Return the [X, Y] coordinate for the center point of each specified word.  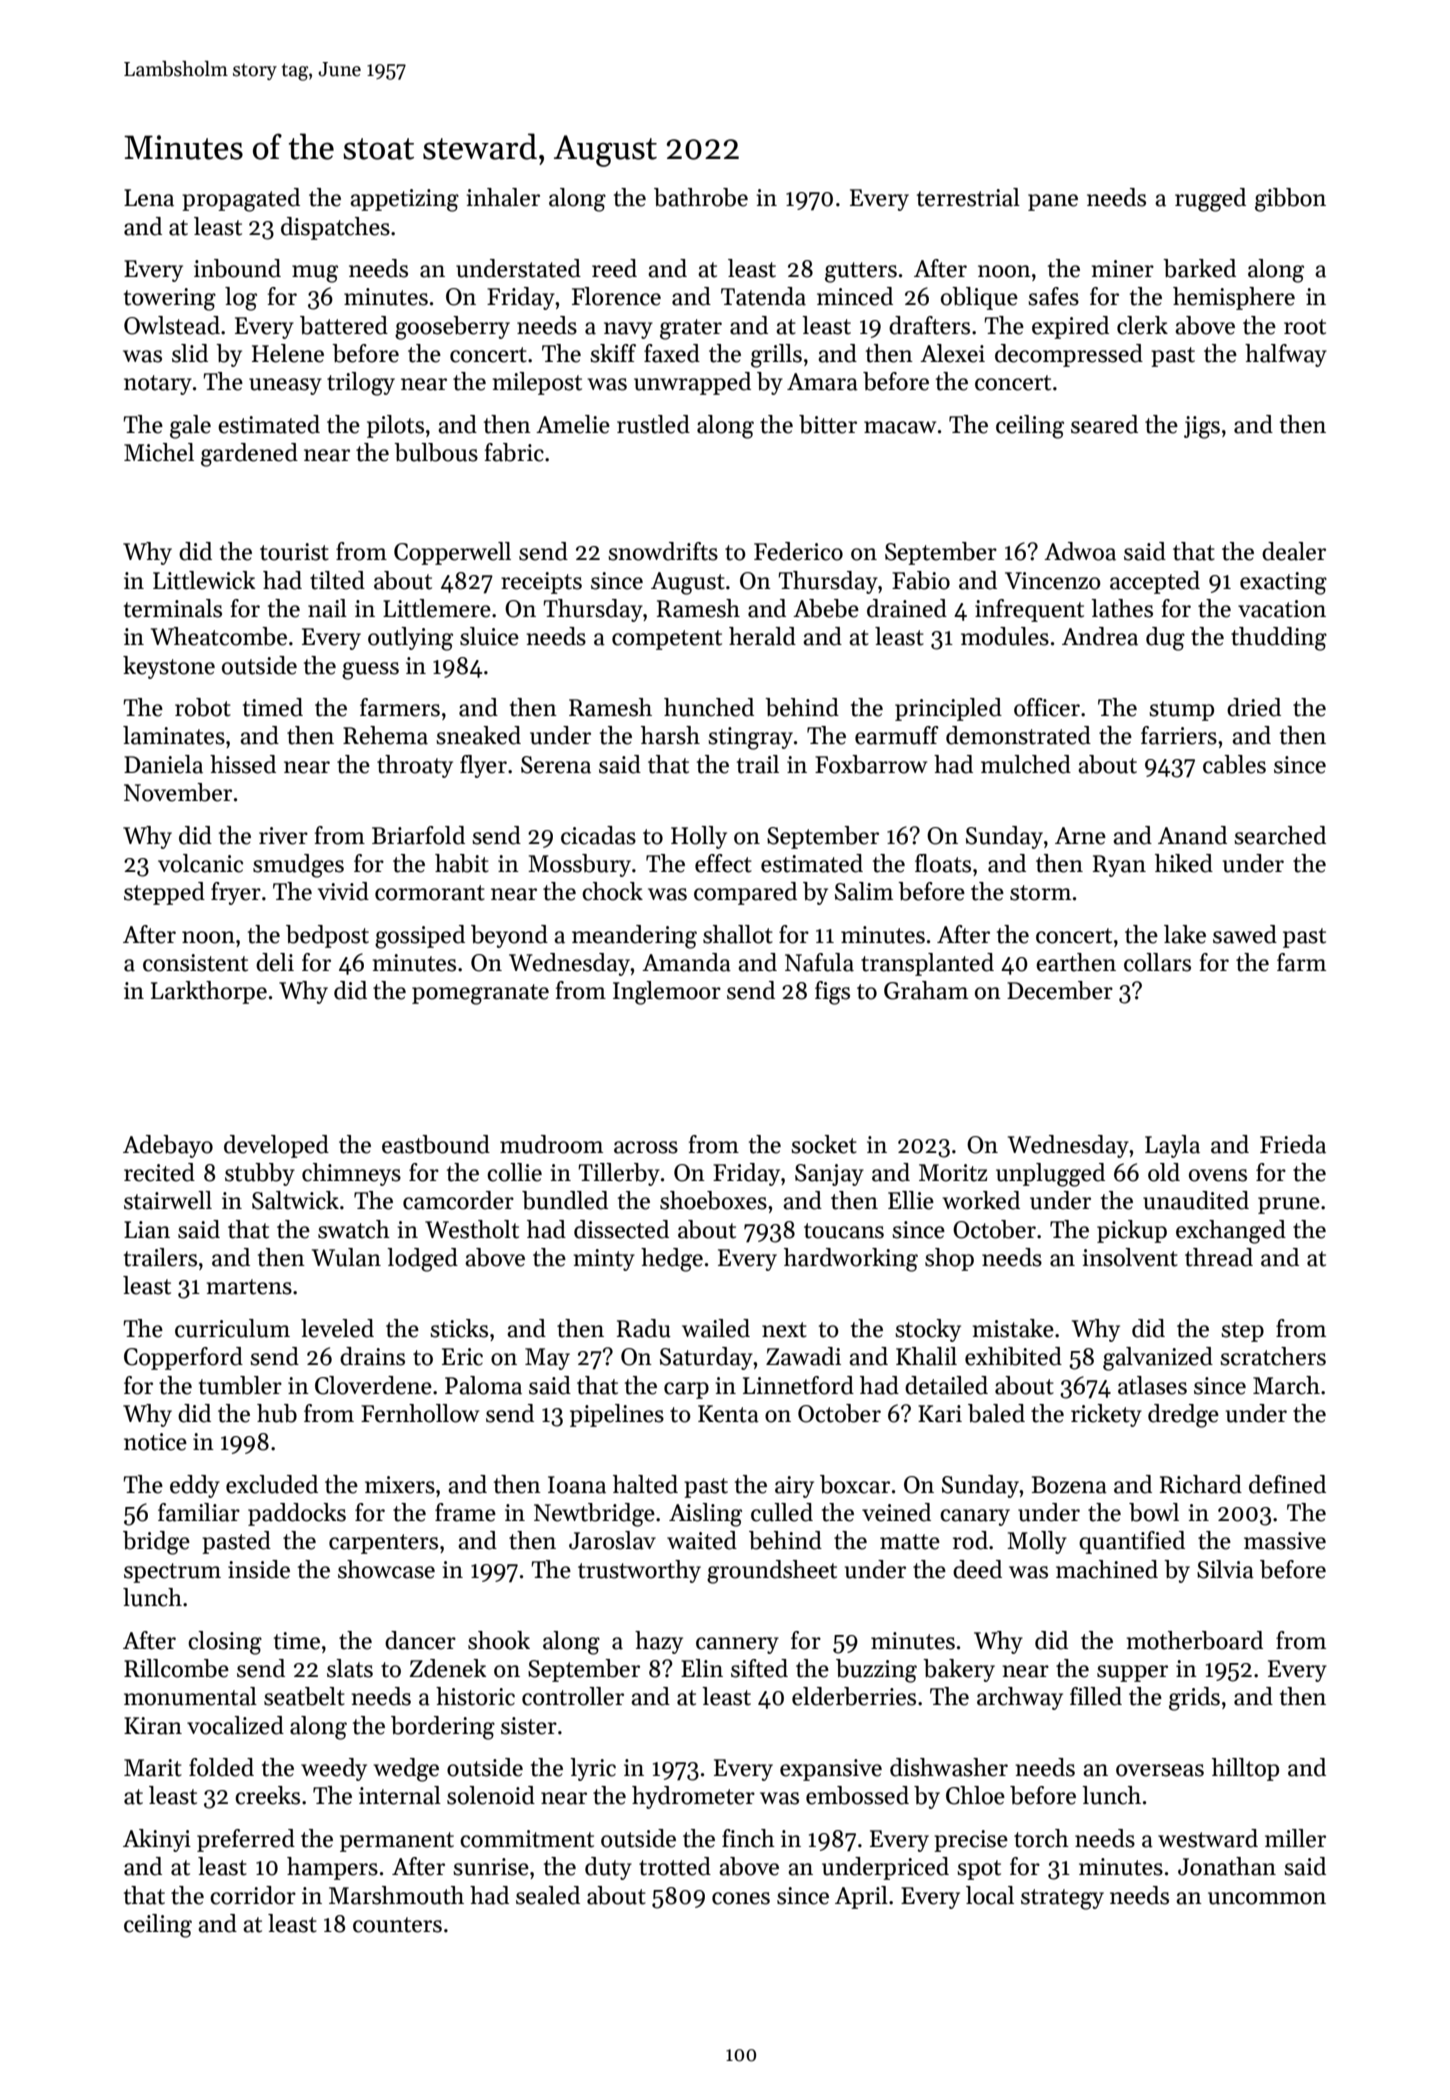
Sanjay [829, 1175]
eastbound [436, 1144]
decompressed [1069, 355]
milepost [537, 383]
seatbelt [304, 1696]
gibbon [1290, 200]
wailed [716, 1328]
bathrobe [701, 197]
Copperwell [452, 553]
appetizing [404, 200]
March [1286, 1385]
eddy [195, 1486]
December [1060, 990]
